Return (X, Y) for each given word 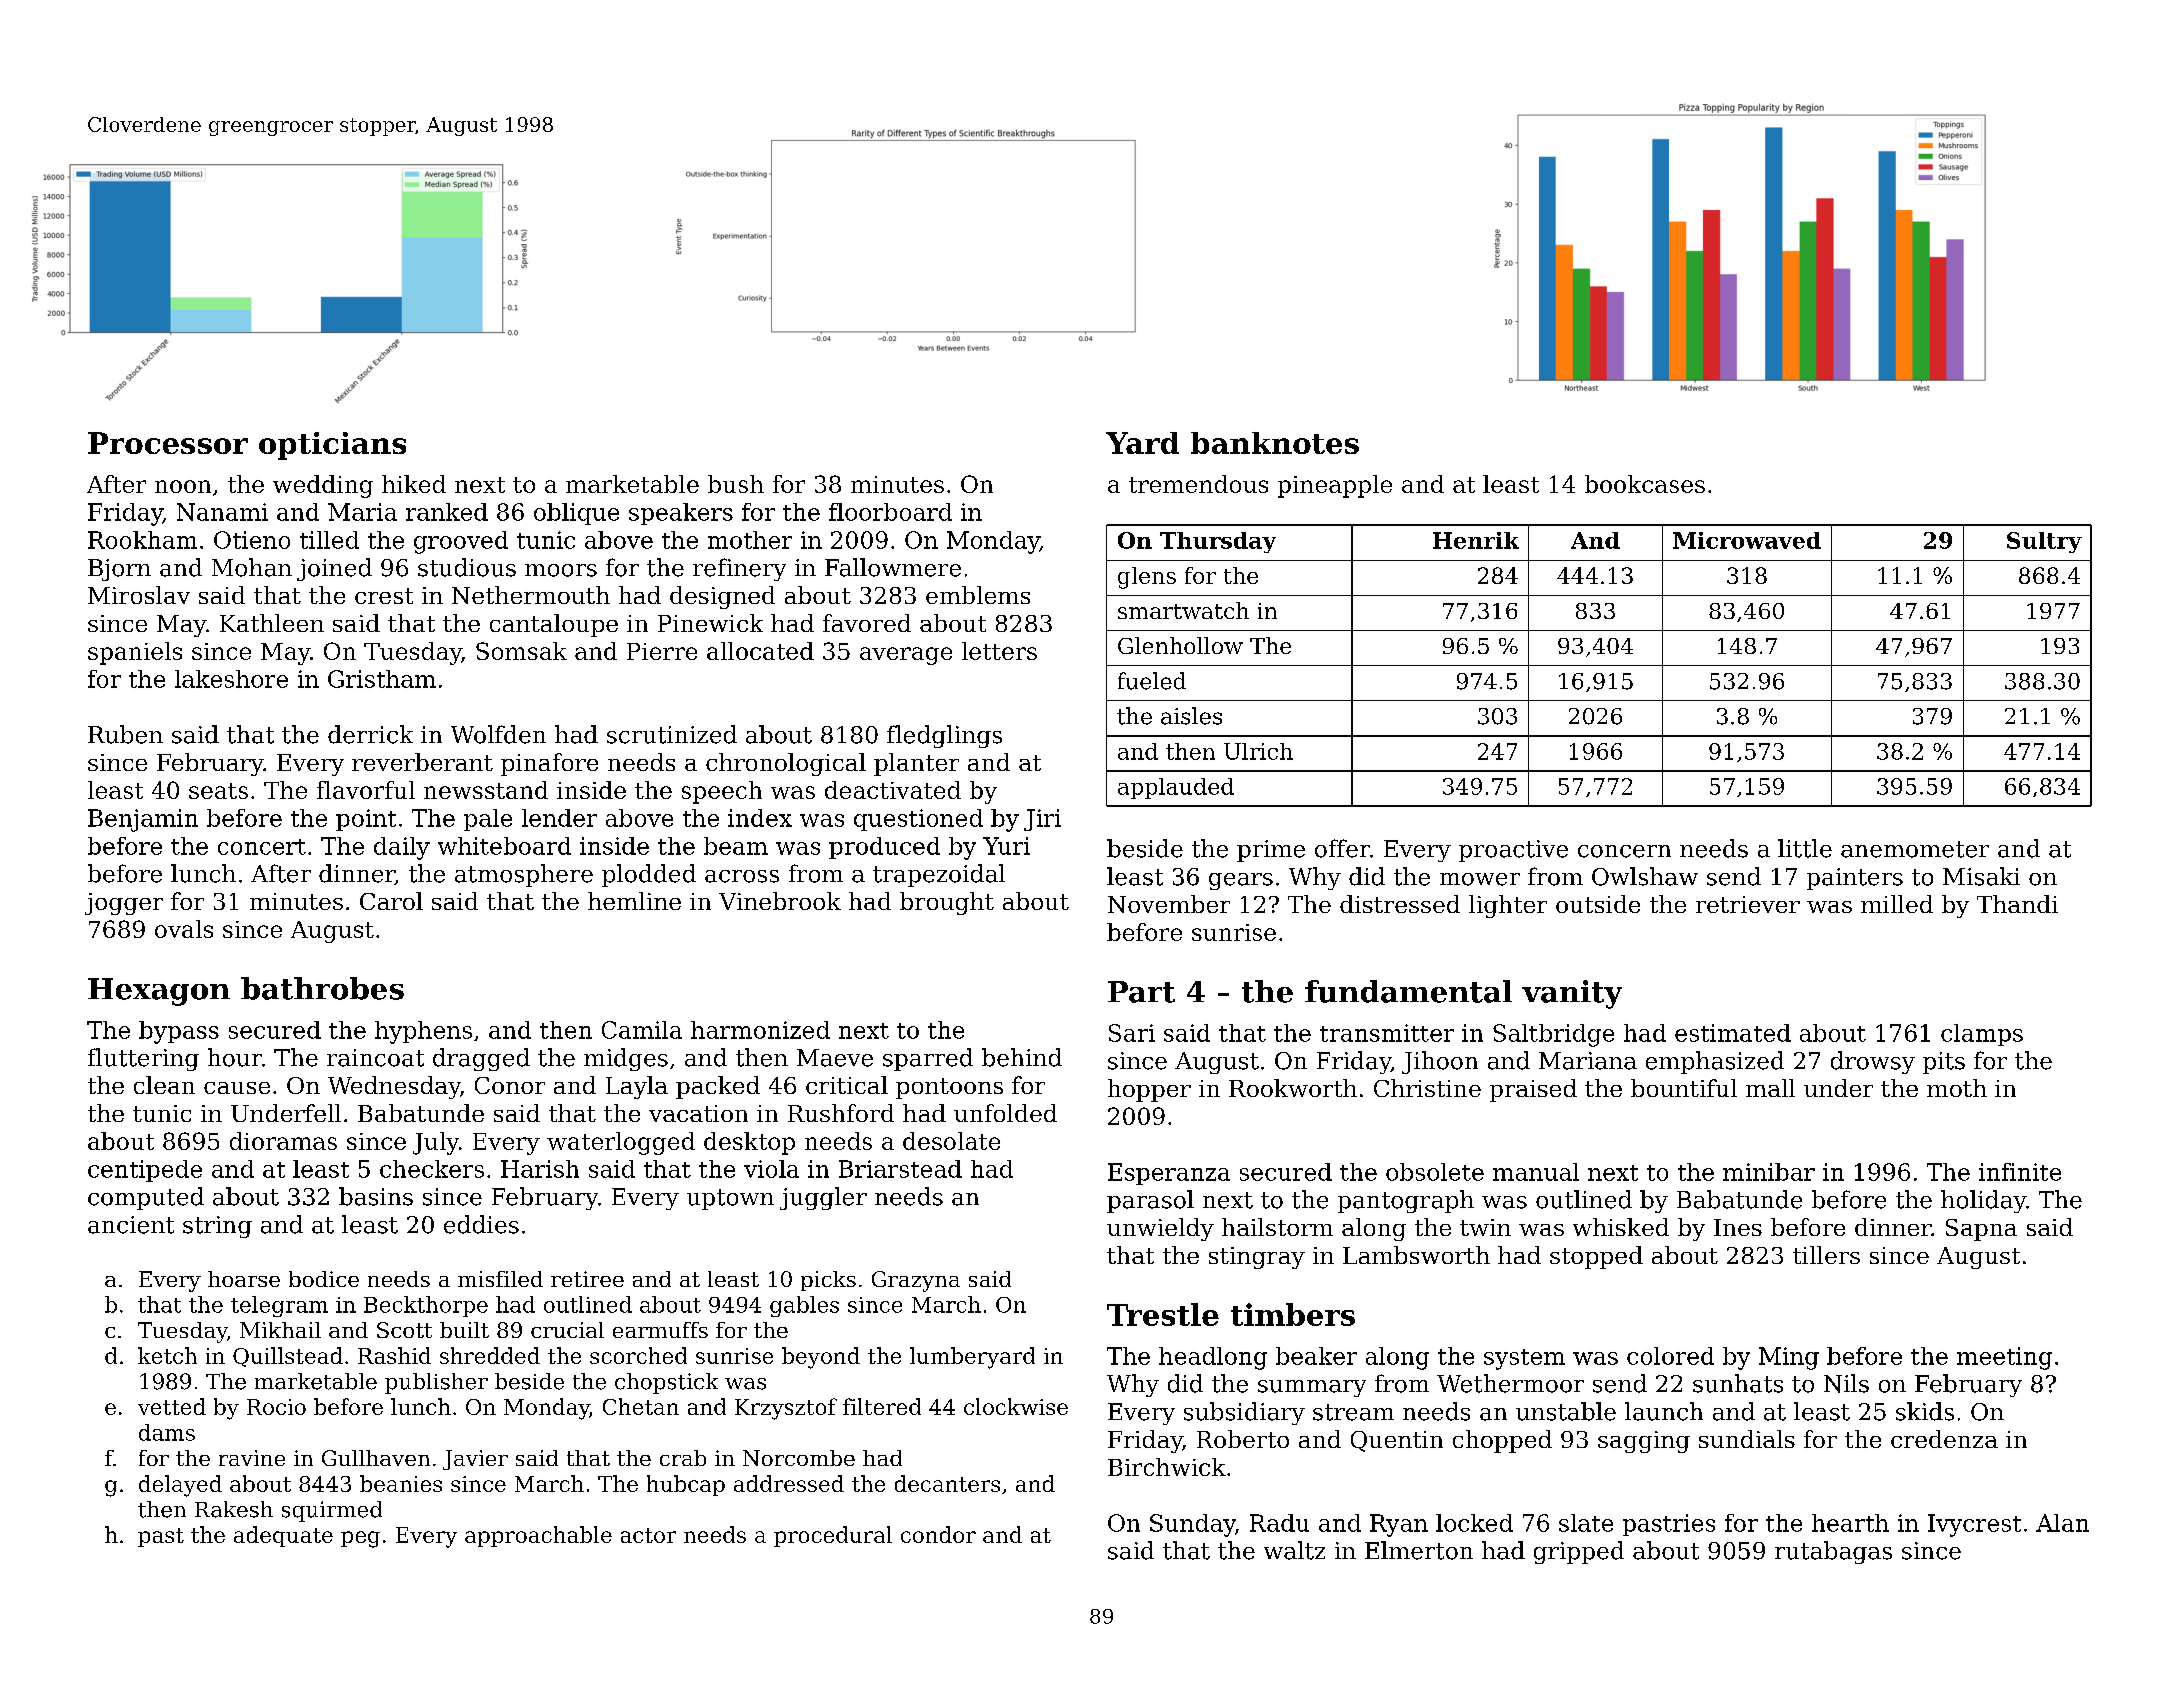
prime (1271, 851)
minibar (1769, 1172)
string (217, 1227)
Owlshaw (1645, 876)
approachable (538, 1536)
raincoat (375, 1058)
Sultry (2044, 542)
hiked (414, 484)
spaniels (135, 653)
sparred (928, 1059)
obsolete (1435, 1172)
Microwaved (1747, 540)
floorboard (890, 512)
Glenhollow (1180, 645)
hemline (634, 901)
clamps (1982, 1035)
